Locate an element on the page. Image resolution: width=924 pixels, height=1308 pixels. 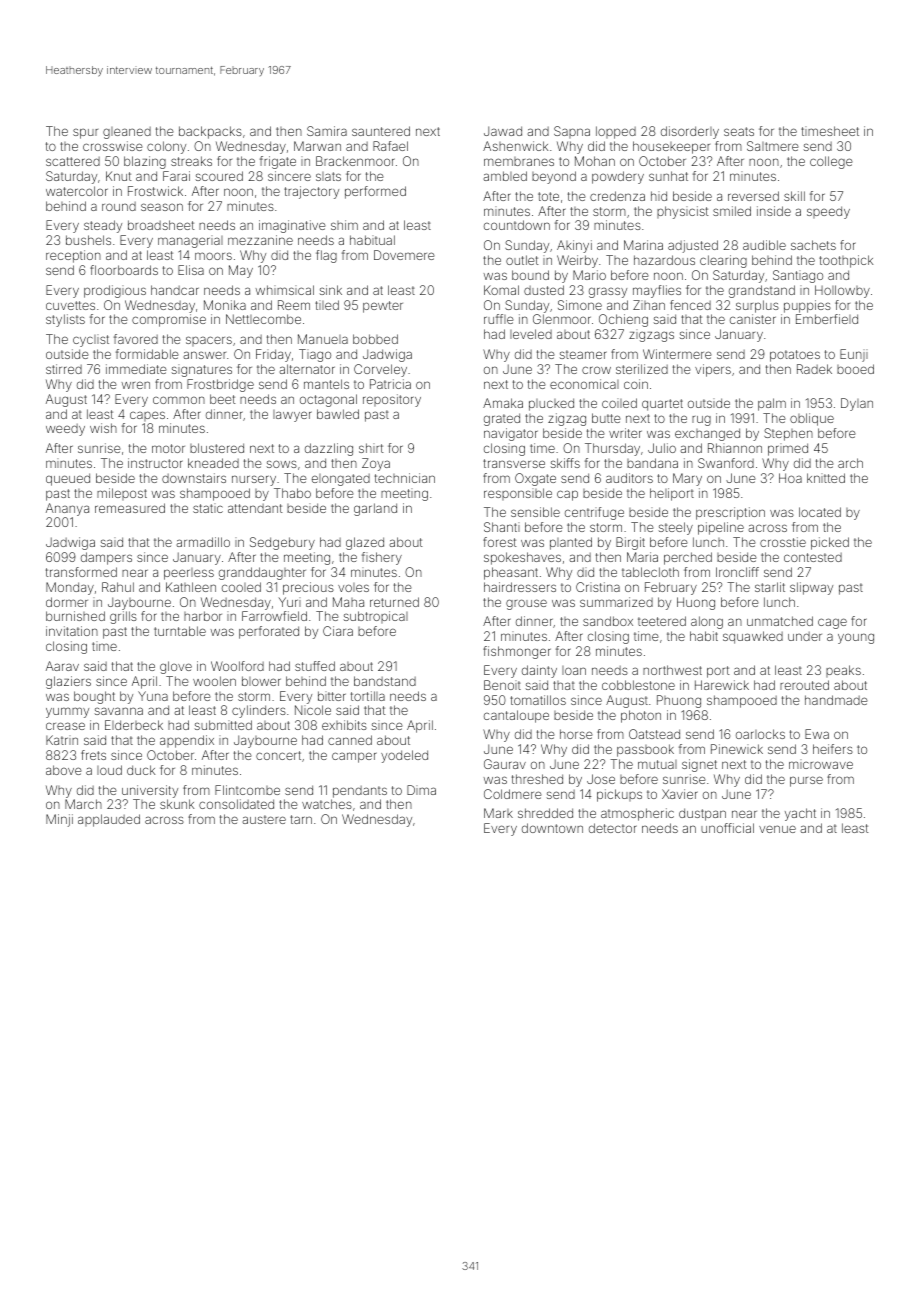
unofficial is located at coordinates (727, 828).
